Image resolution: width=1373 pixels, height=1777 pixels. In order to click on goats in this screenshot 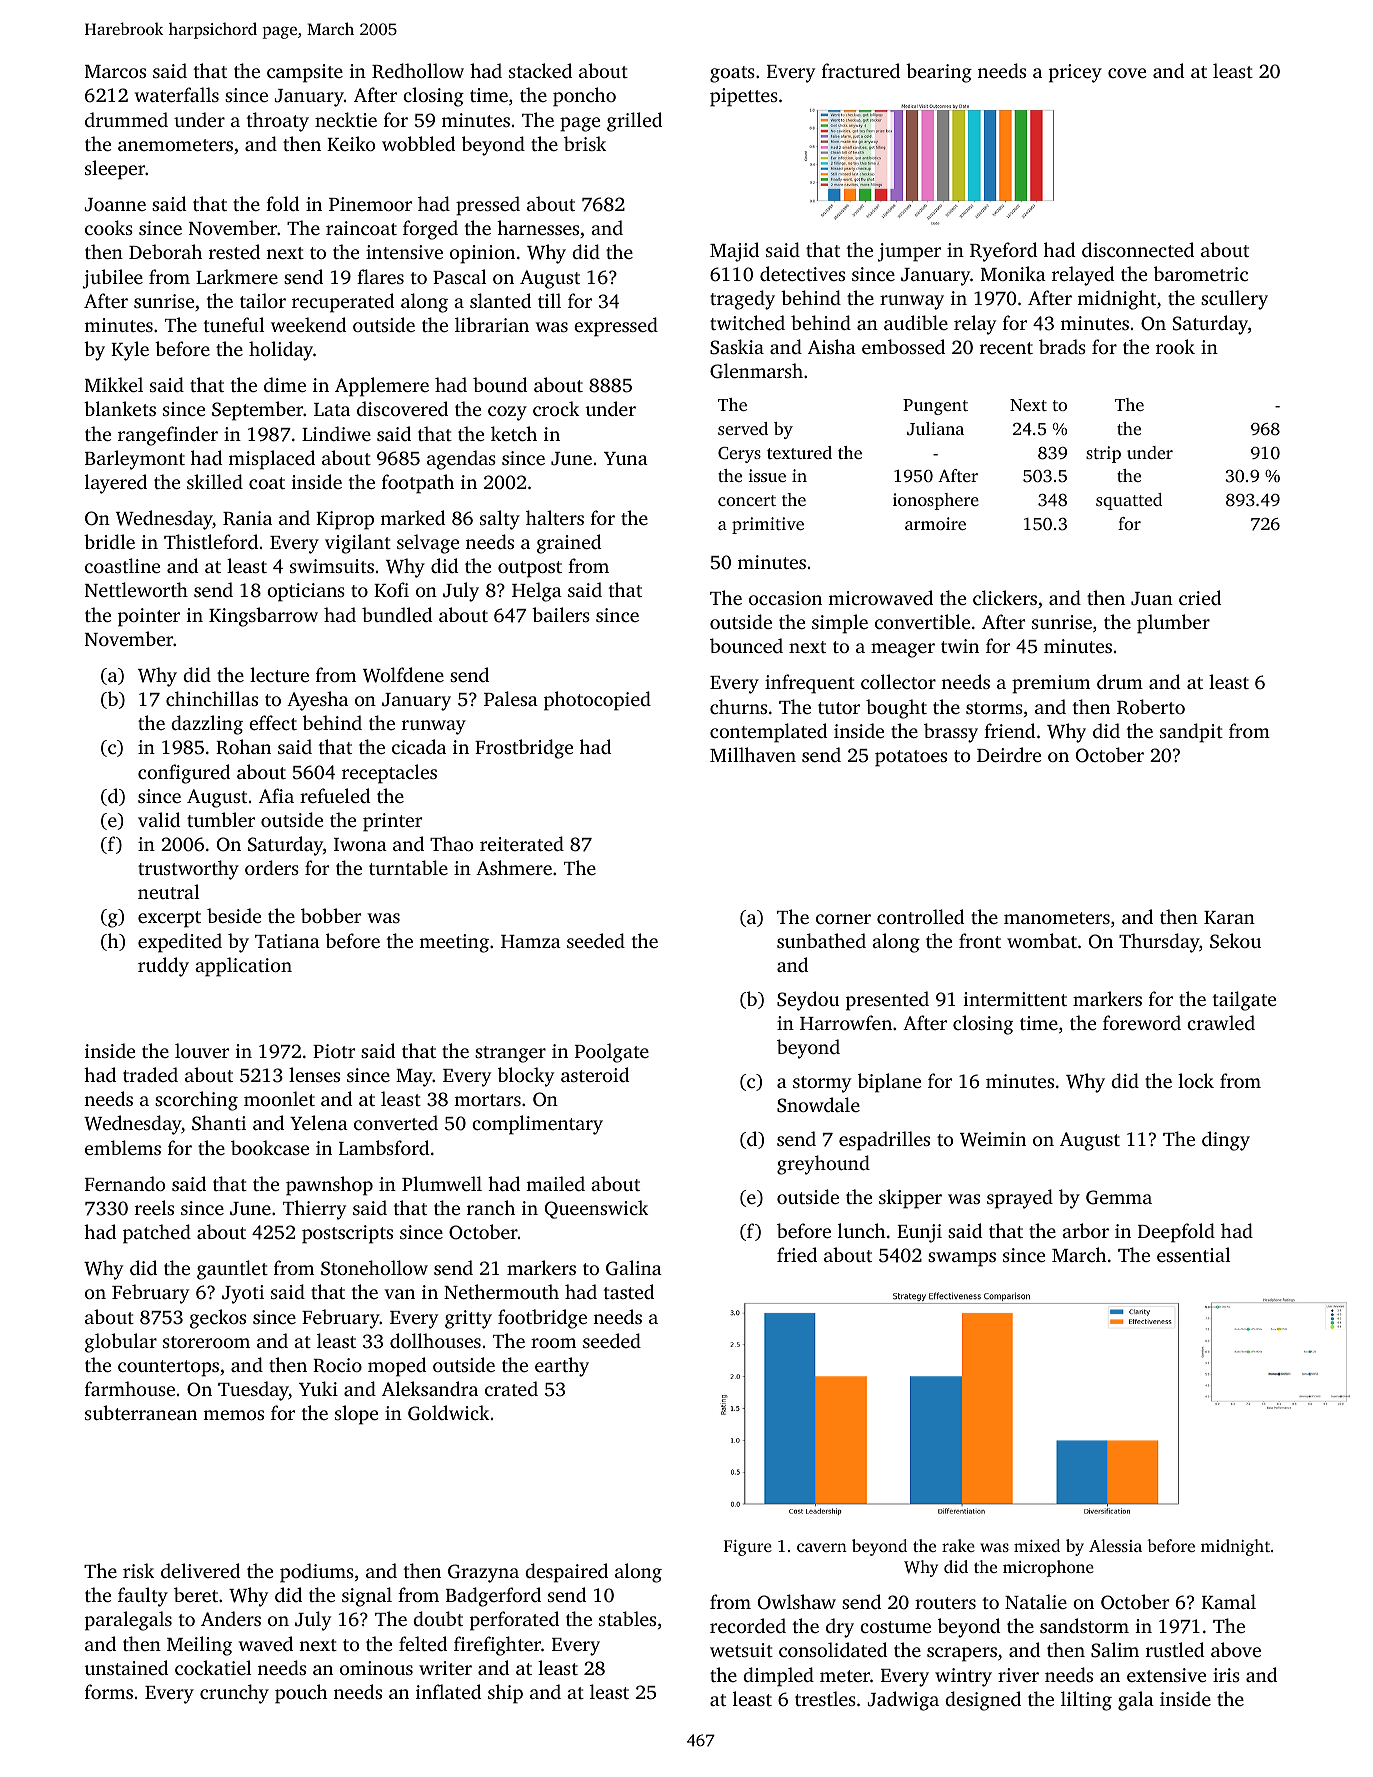, I will do `click(732, 74)`.
